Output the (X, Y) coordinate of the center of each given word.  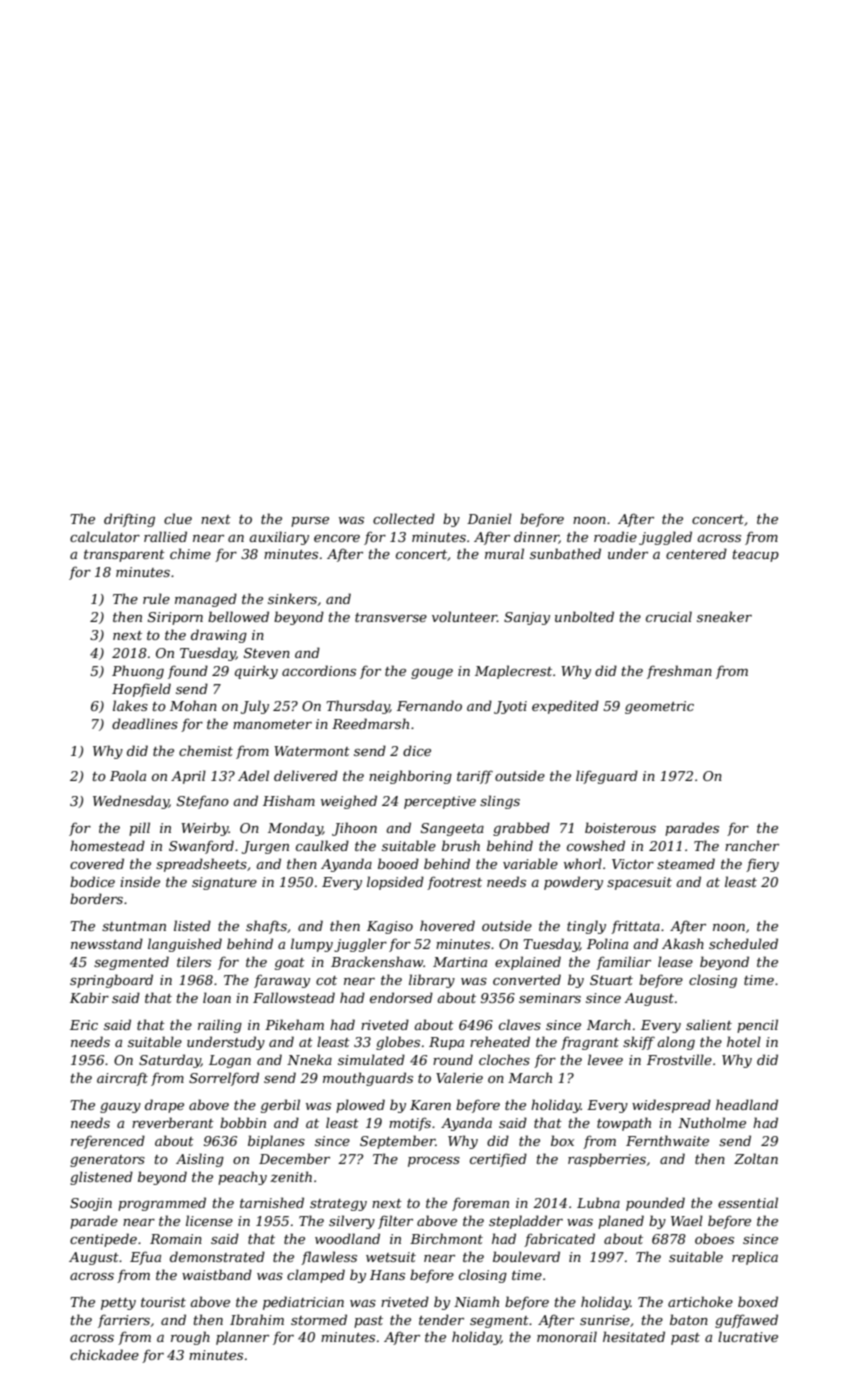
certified (498, 1160)
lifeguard (607, 777)
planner (242, 1338)
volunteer (464, 616)
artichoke (700, 1301)
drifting (129, 520)
